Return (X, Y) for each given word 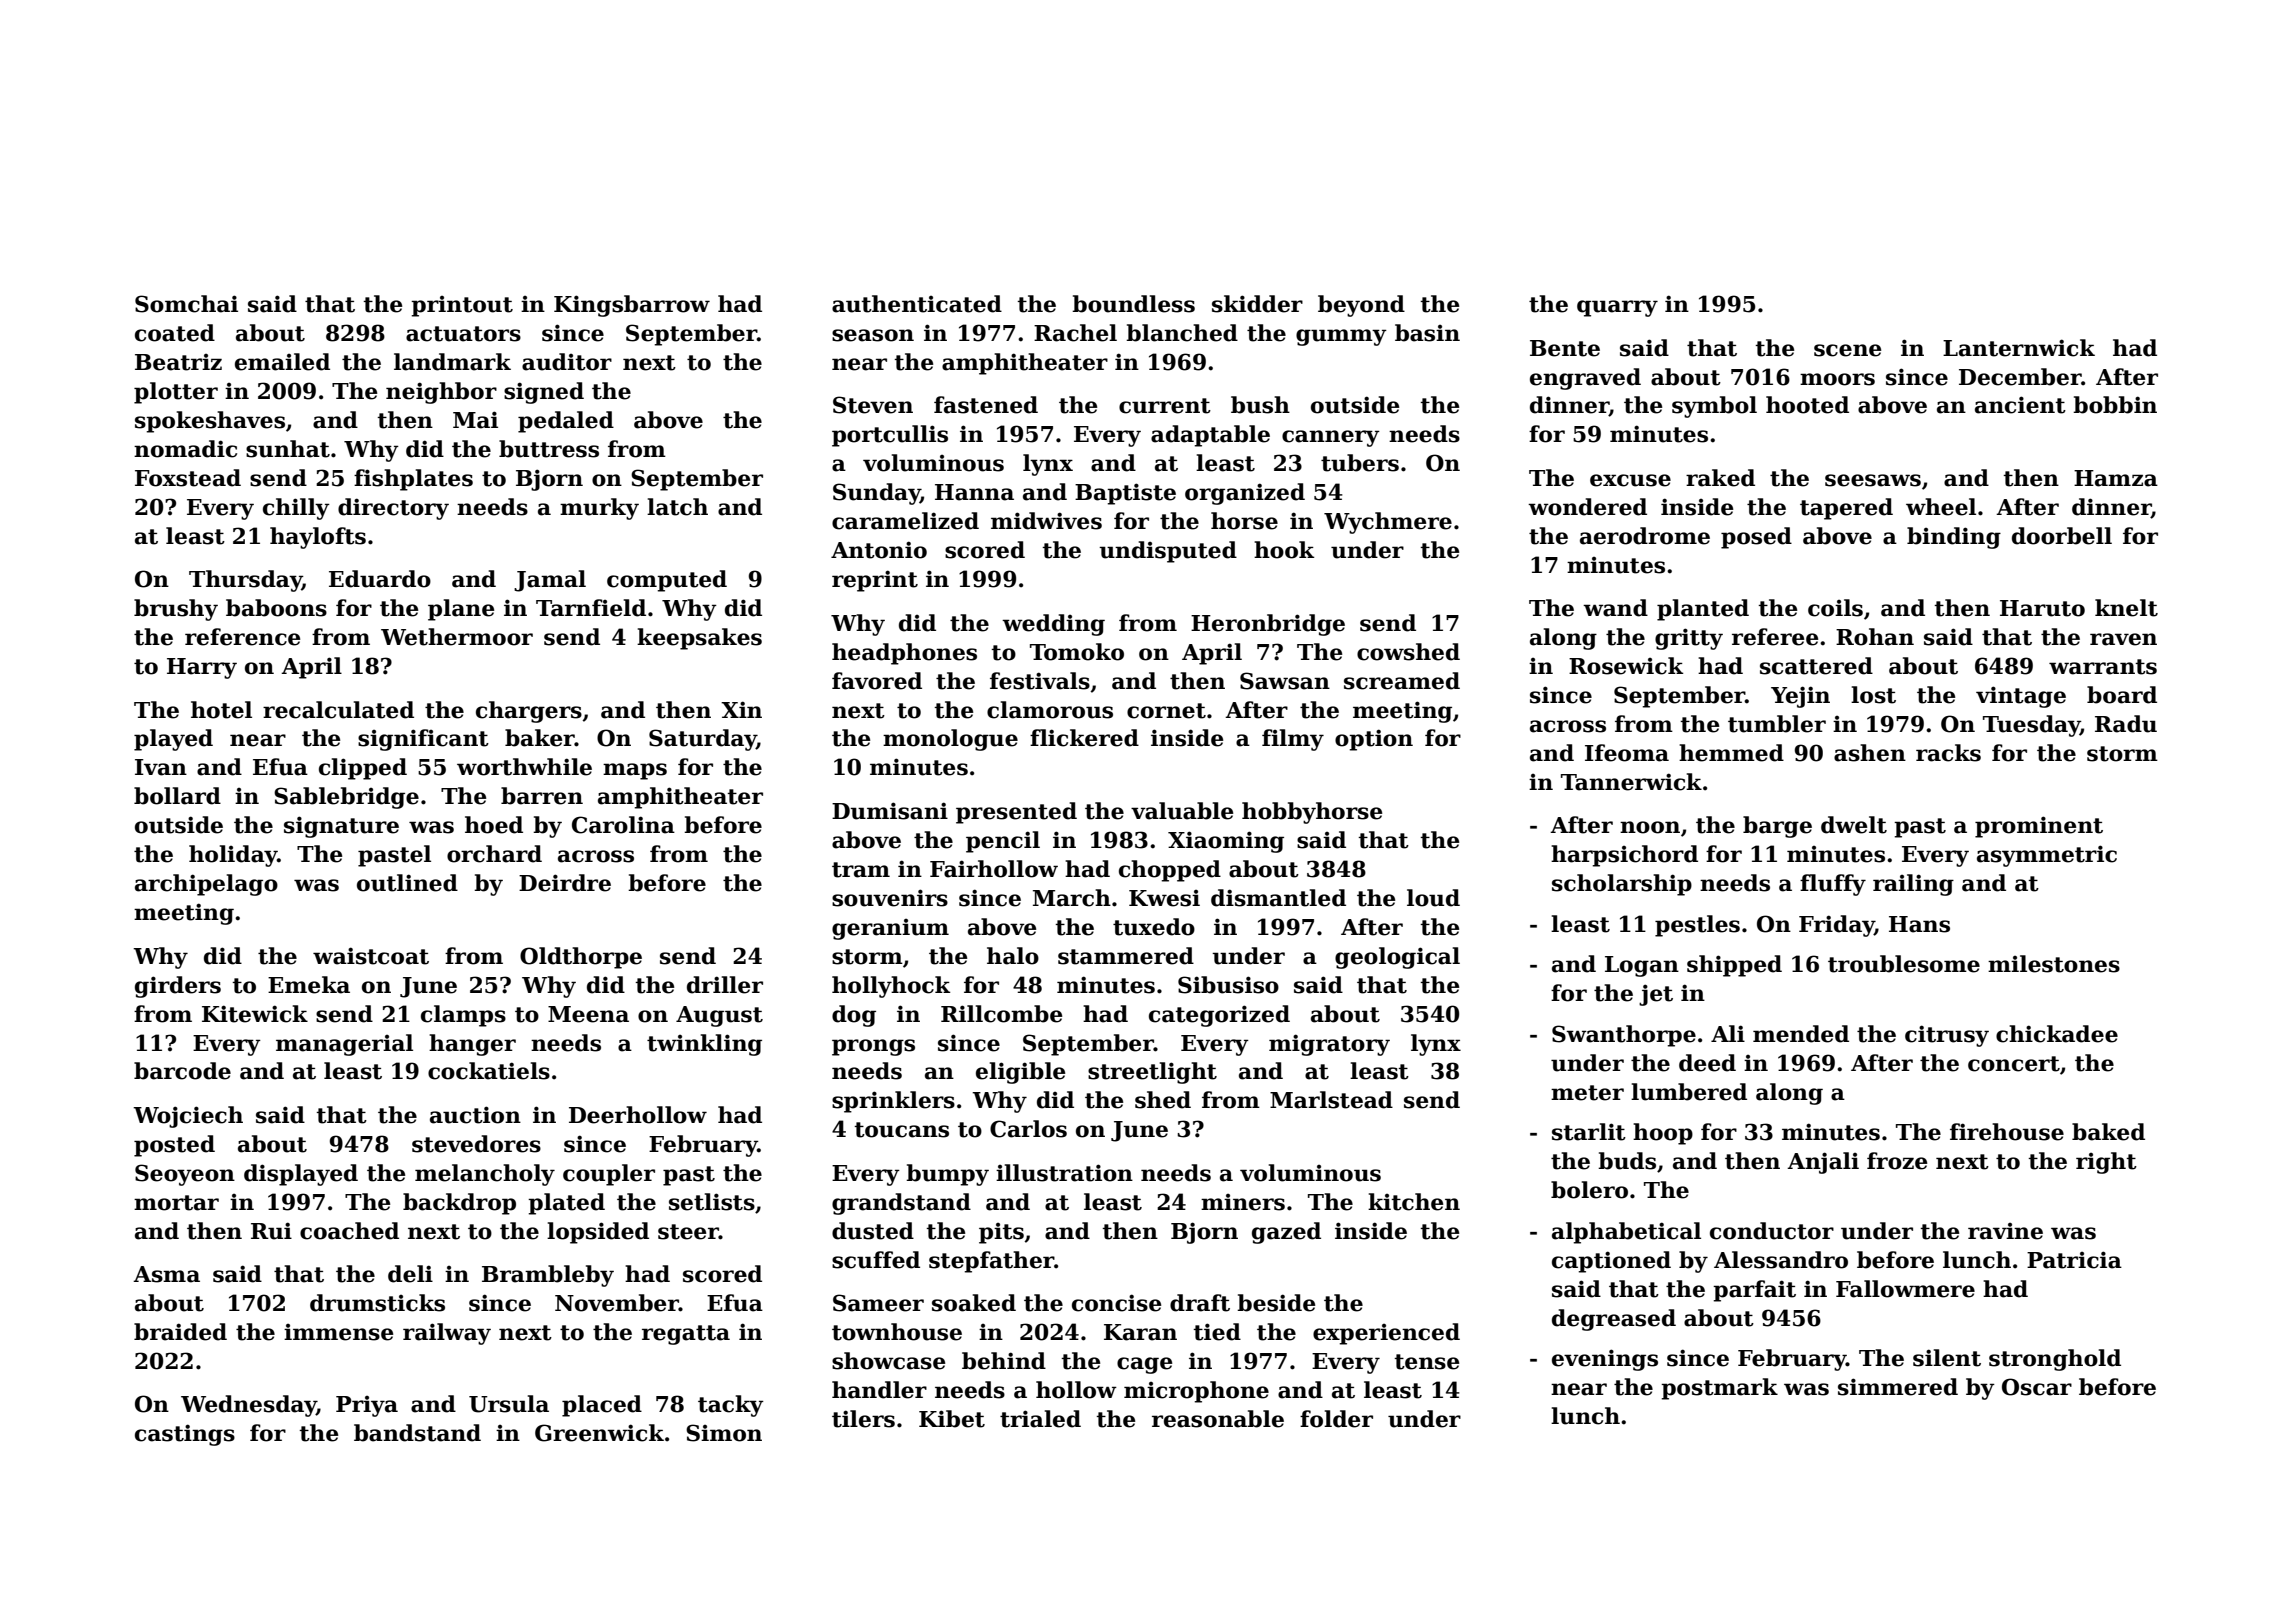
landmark (452, 362)
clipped (363, 769)
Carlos (1028, 1129)
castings (185, 1435)
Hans (1919, 924)
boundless (1133, 304)
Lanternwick (2019, 348)
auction (475, 1115)
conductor (1772, 1231)
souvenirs (890, 898)
